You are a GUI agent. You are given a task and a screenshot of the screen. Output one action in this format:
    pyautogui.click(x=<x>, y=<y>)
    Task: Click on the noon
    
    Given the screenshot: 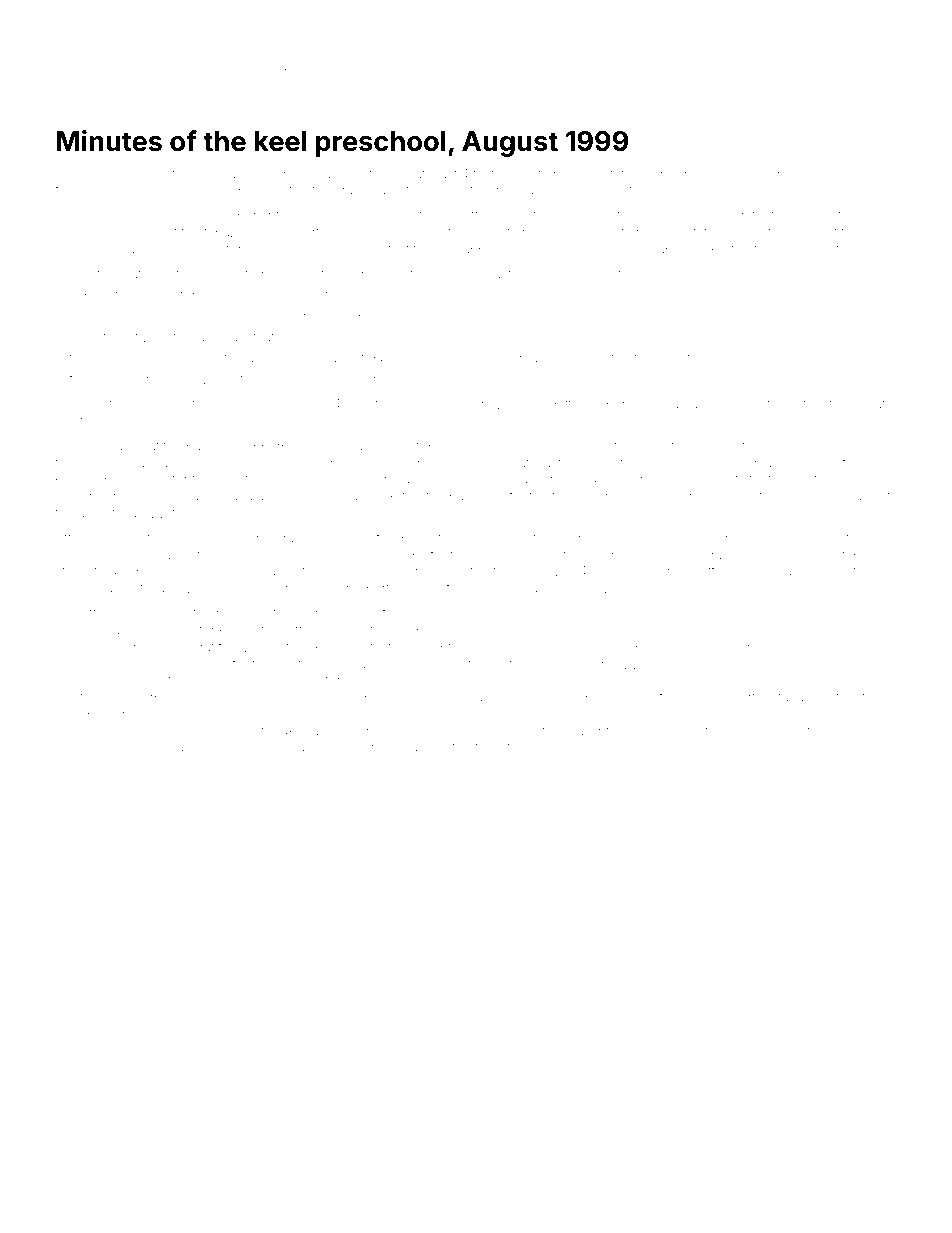 What is the action you would take?
    pyautogui.click(x=510, y=216)
